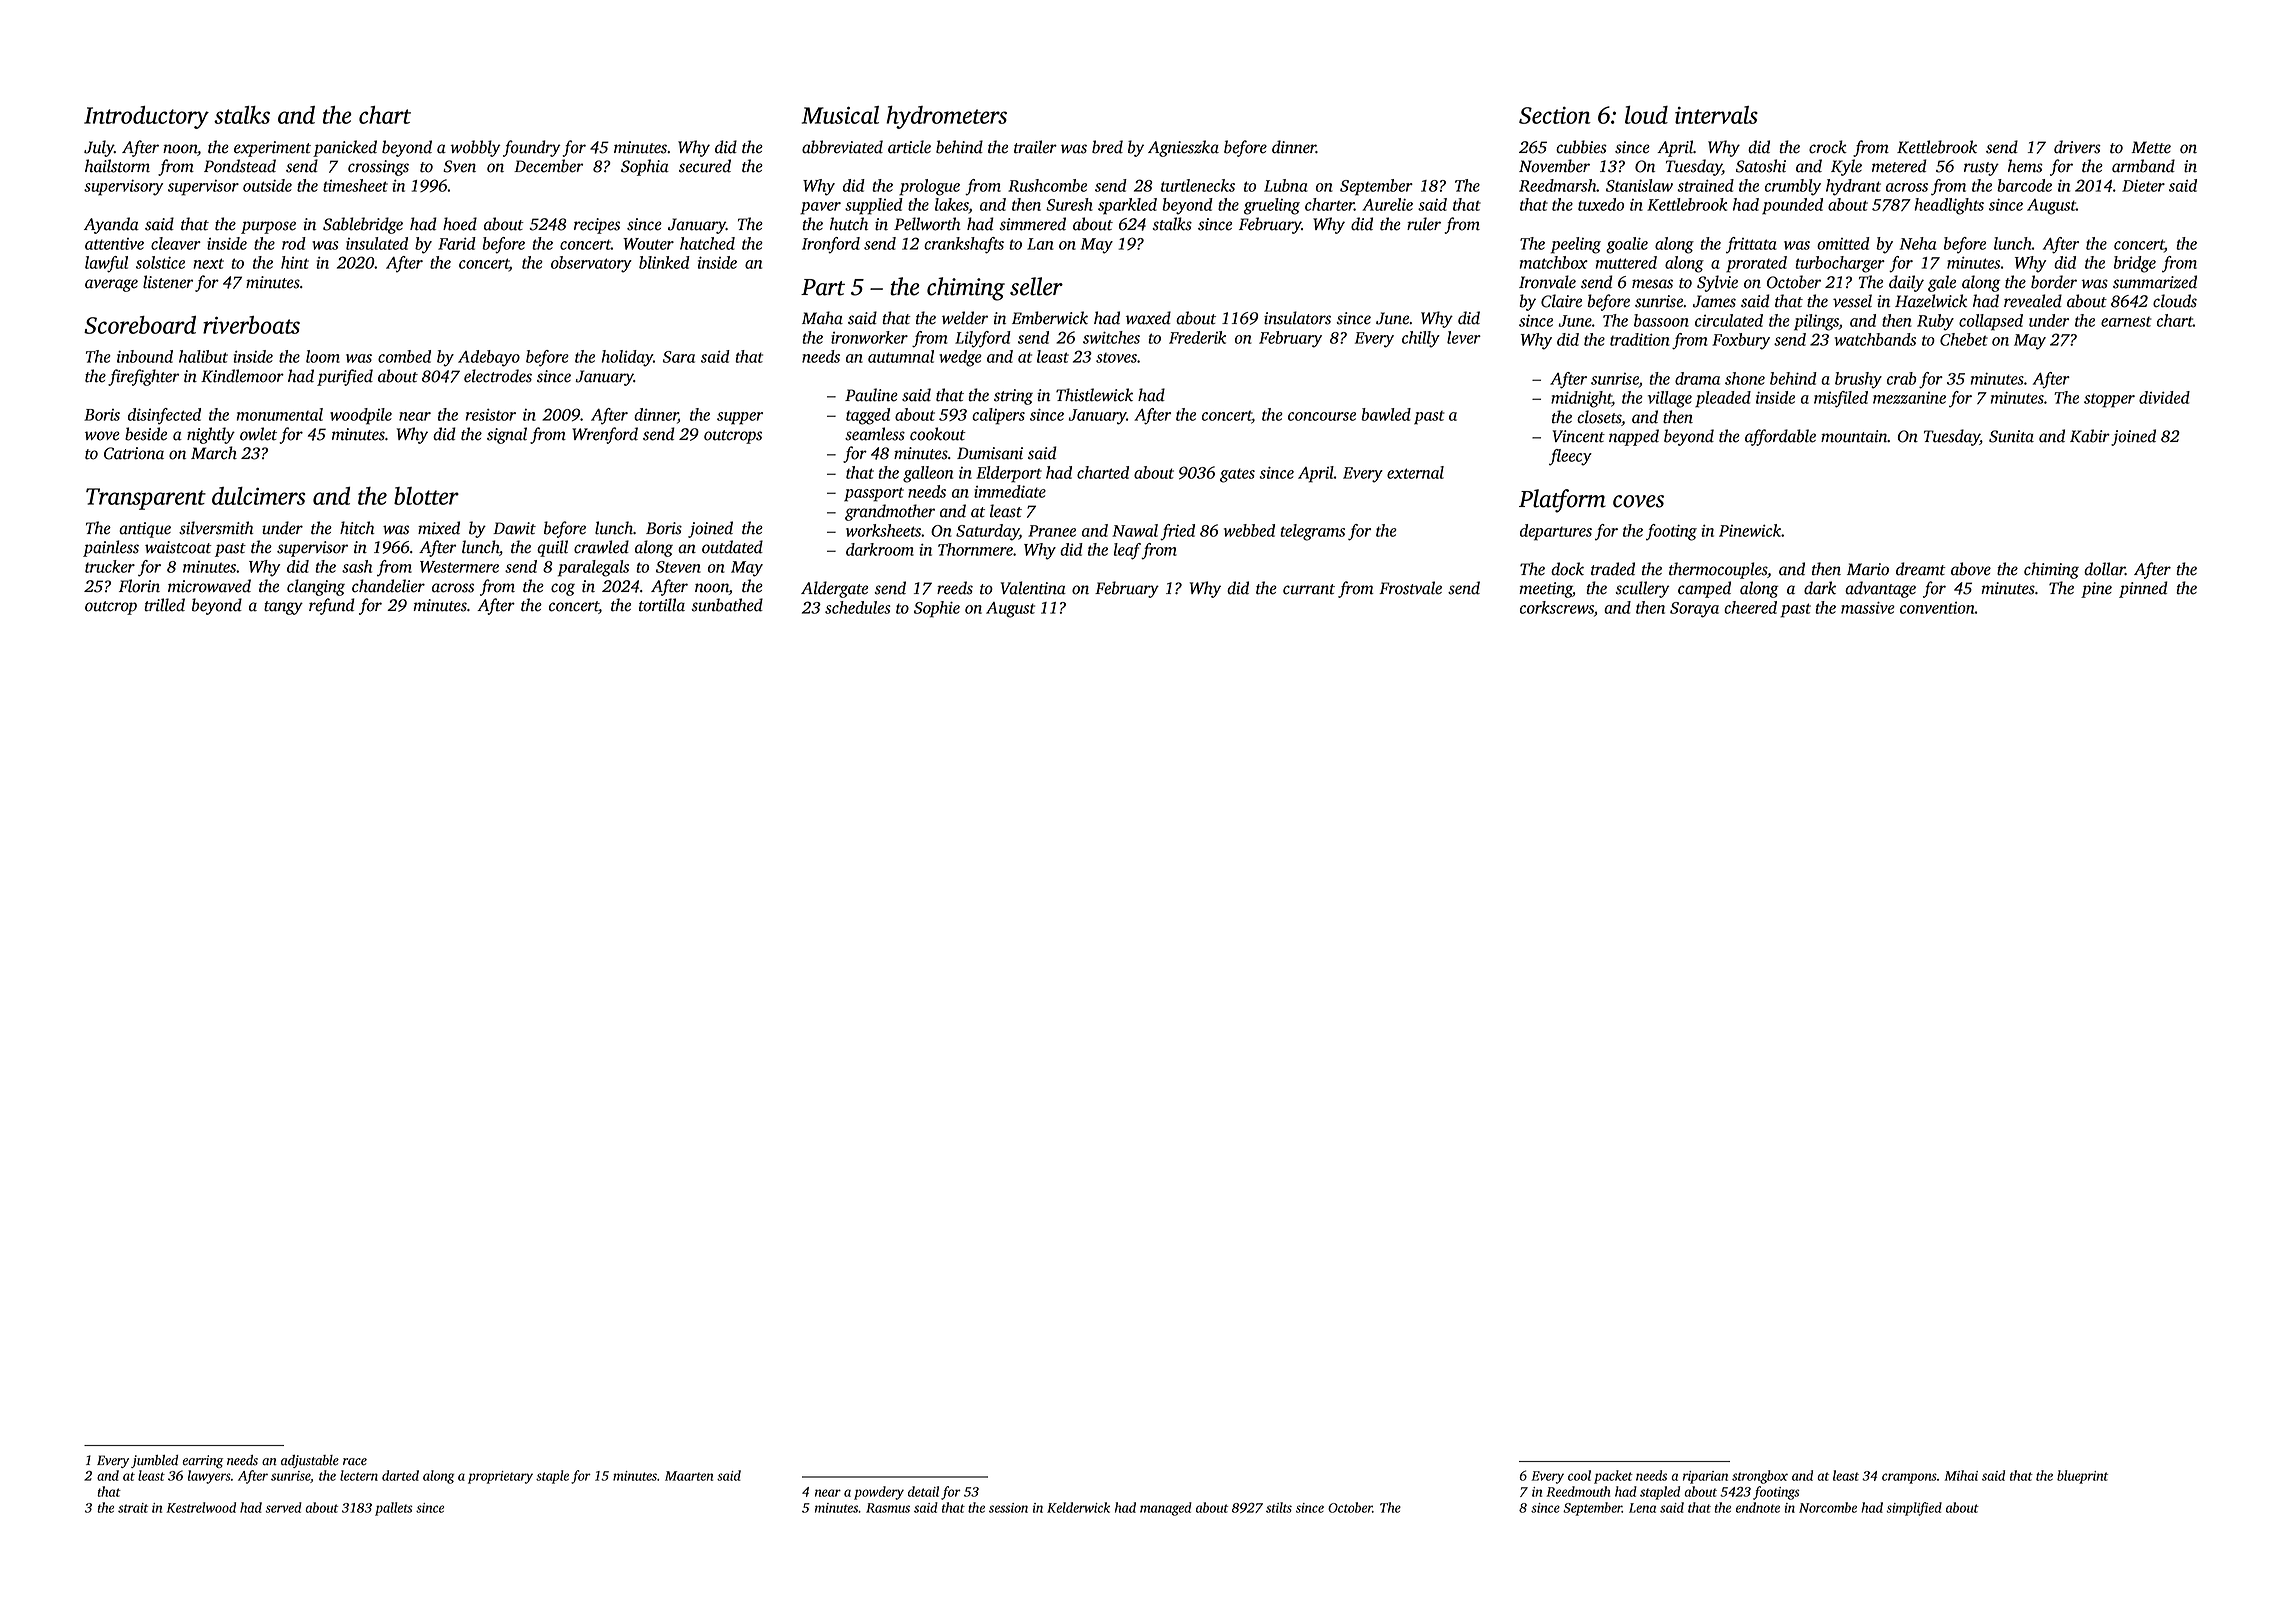 The image size is (2282, 1614). I want to click on managed, so click(1166, 1509).
